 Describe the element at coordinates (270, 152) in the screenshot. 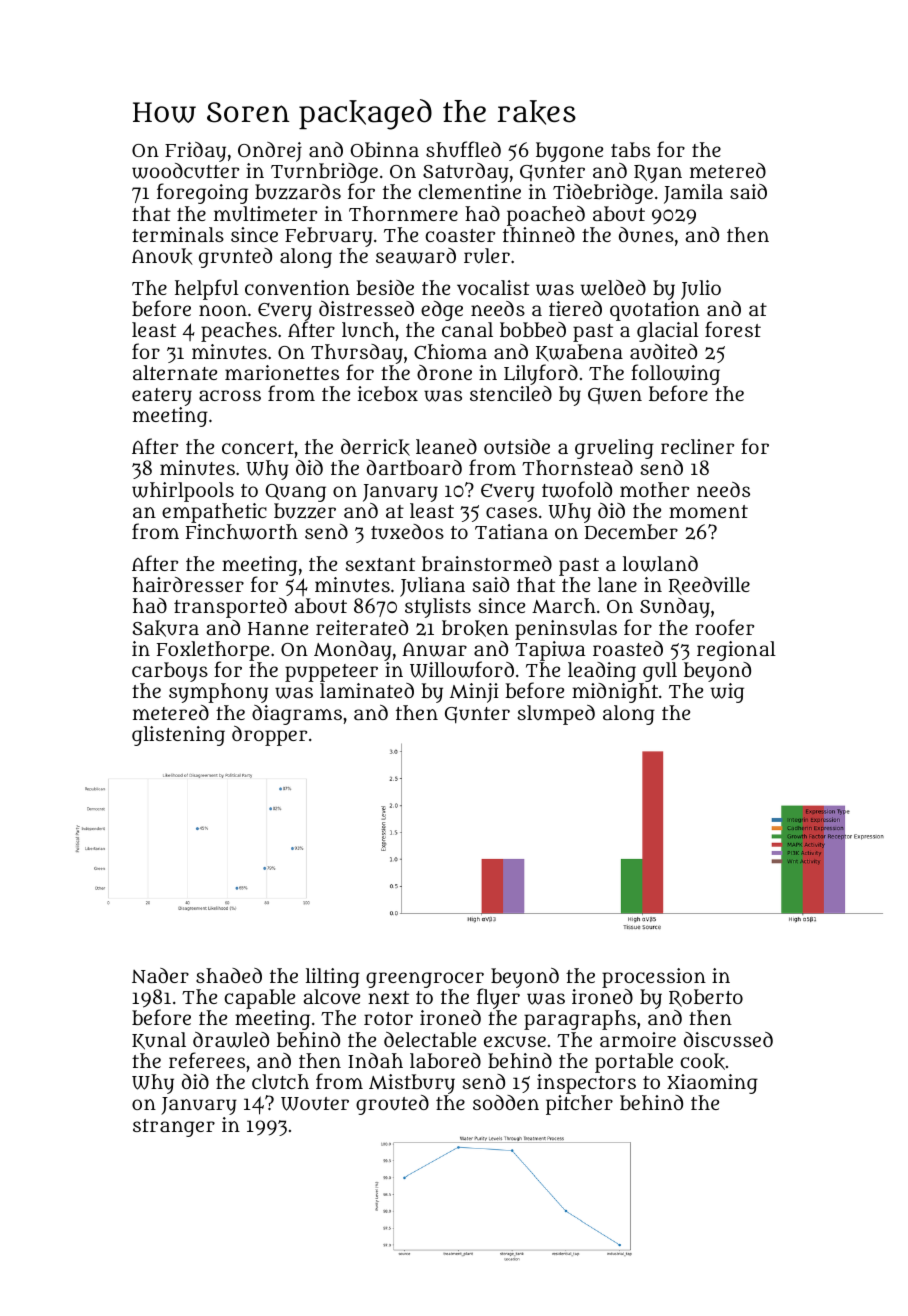

I see `Ondrej` at that location.
